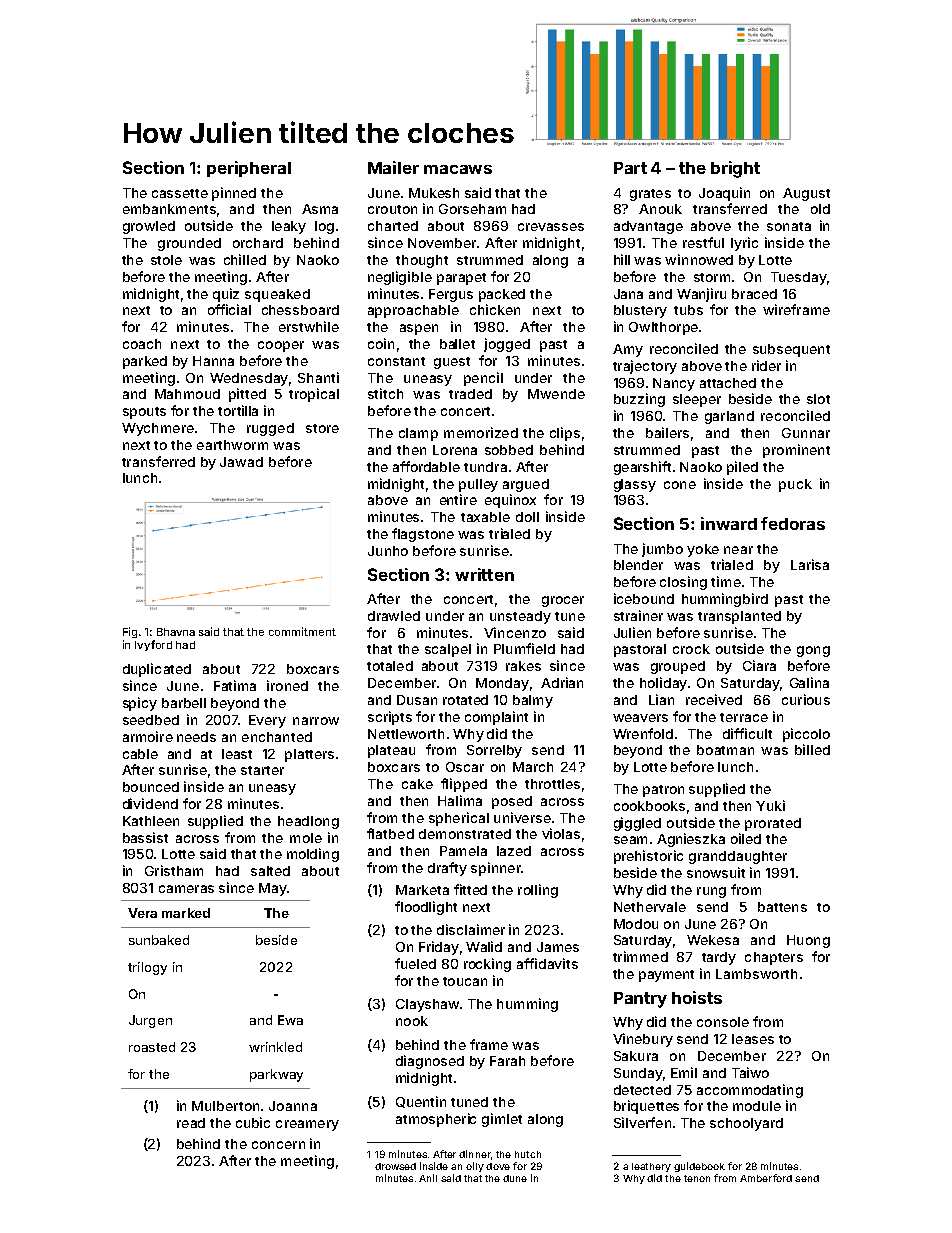 The width and height of the screenshot is (952, 1233). What do you see at coordinates (660, 209) in the screenshot?
I see `Anouk` at bounding box center [660, 209].
